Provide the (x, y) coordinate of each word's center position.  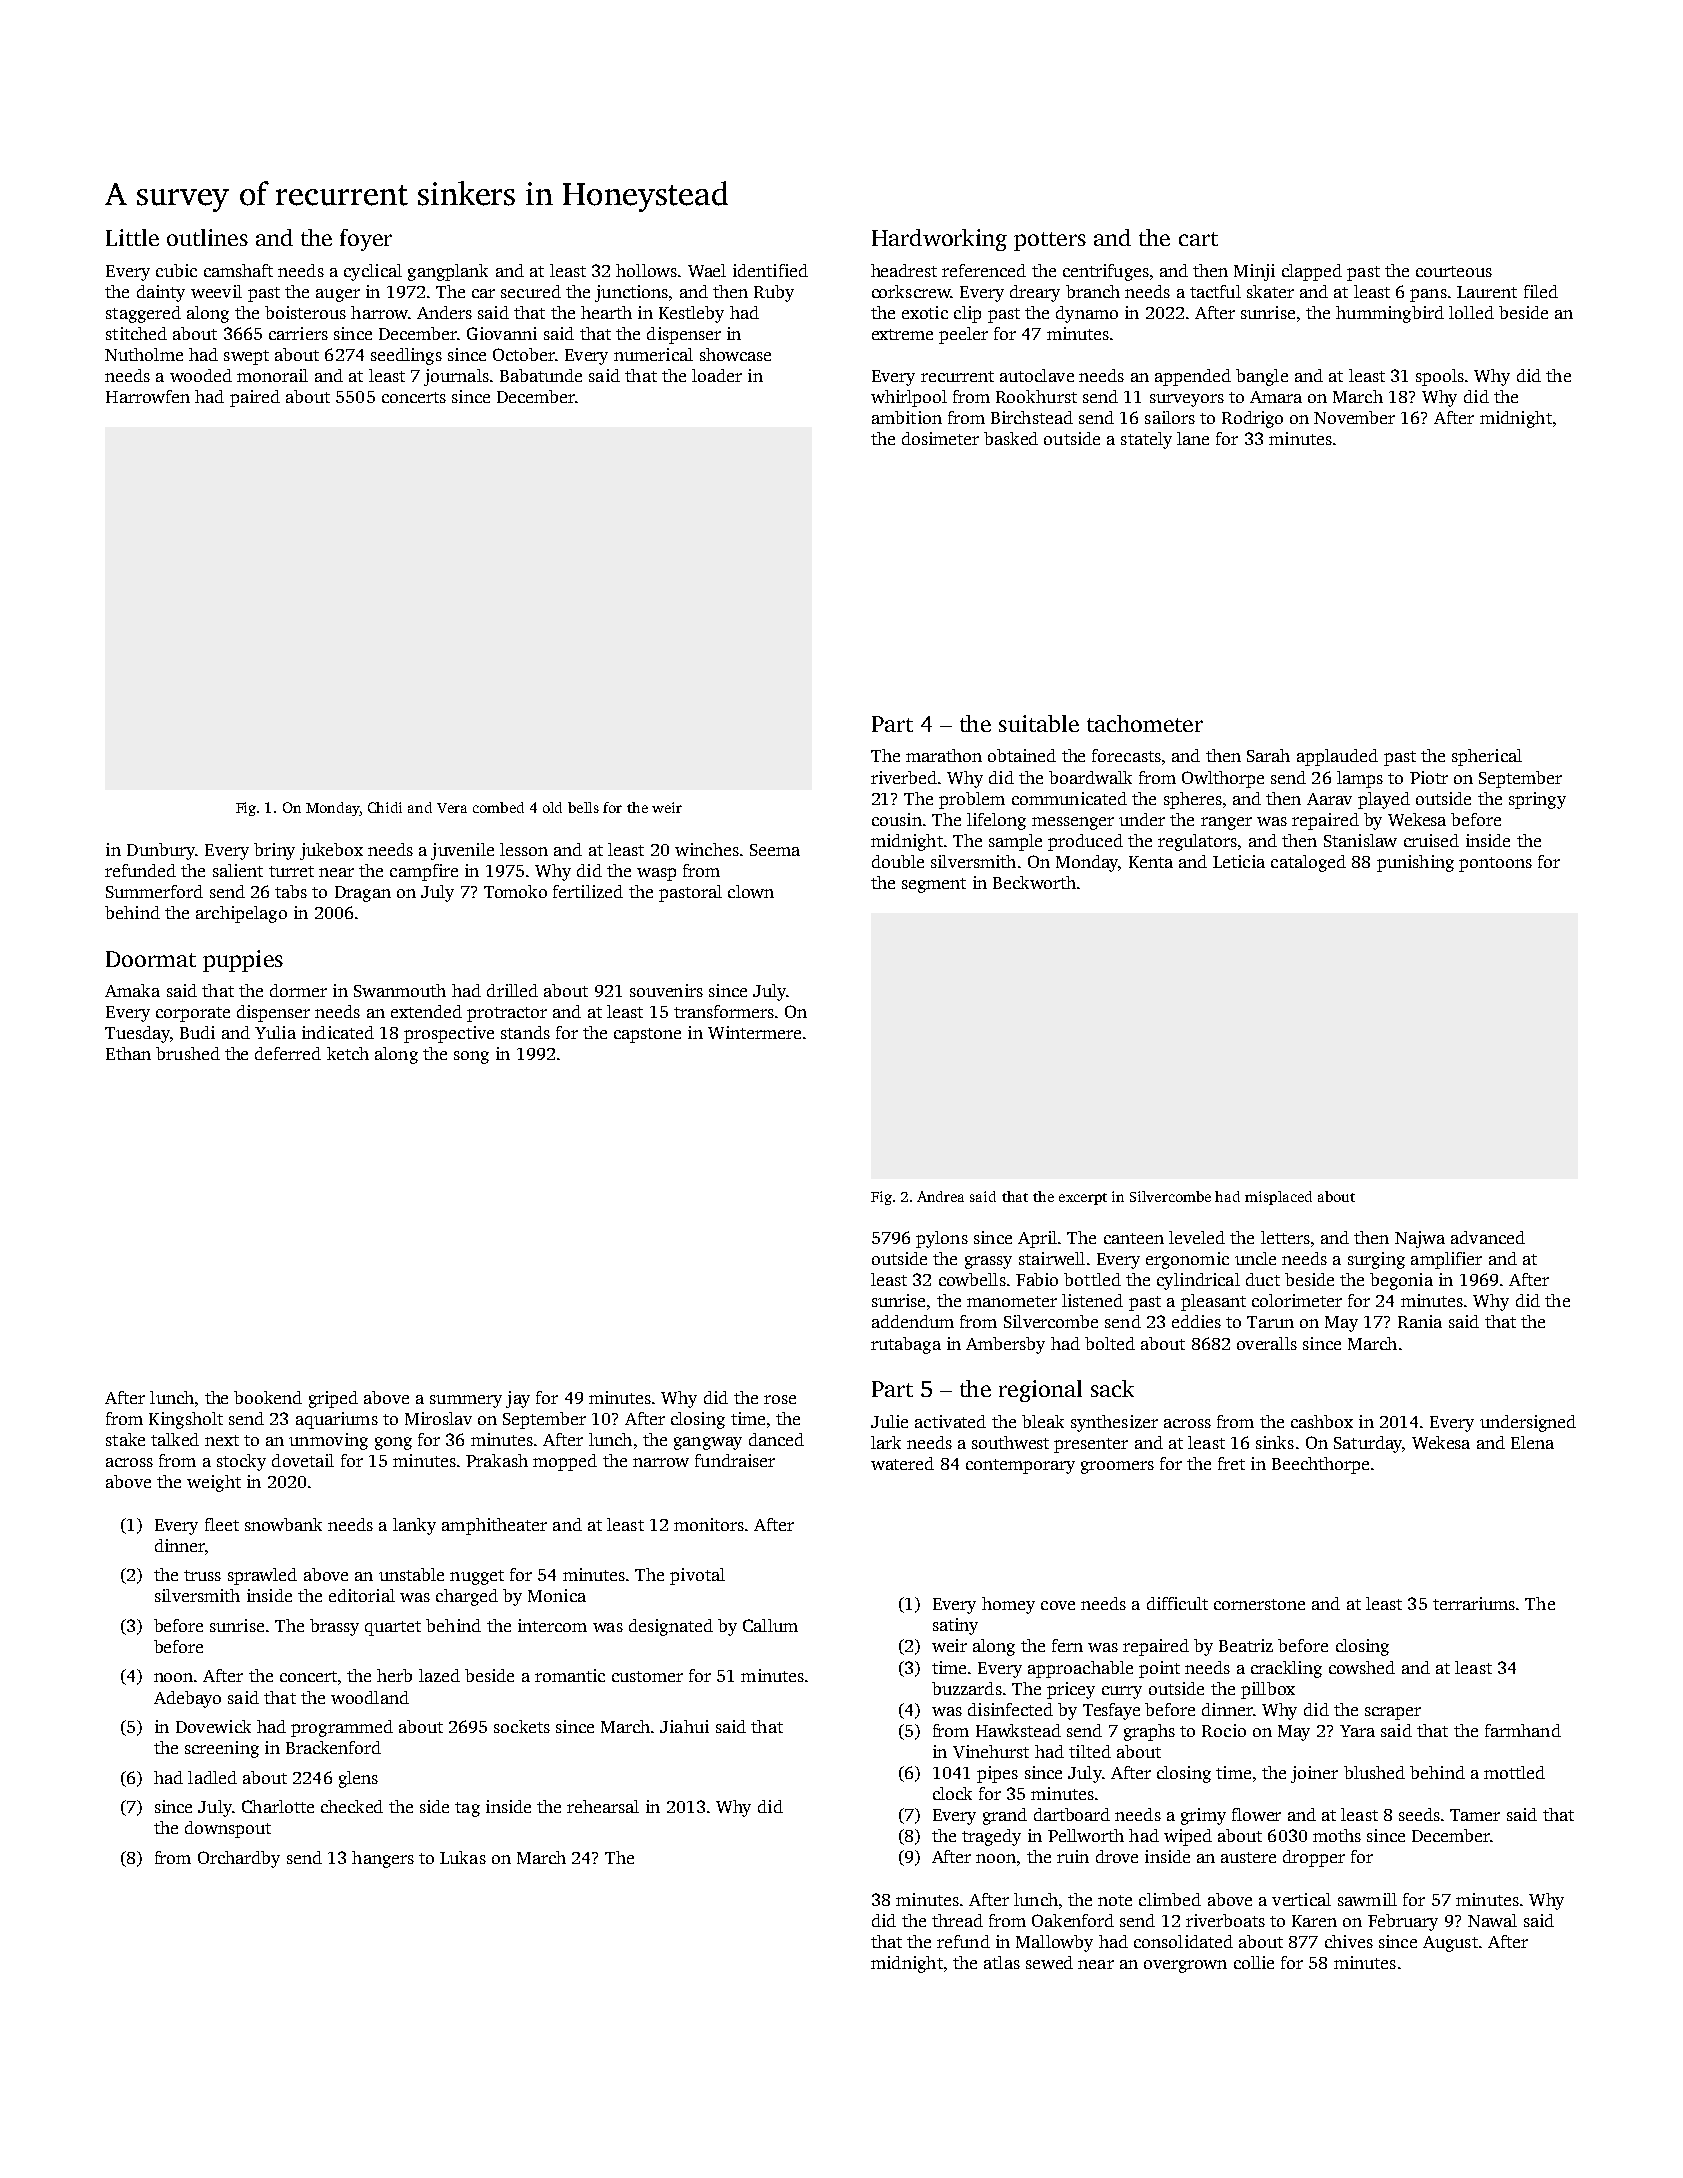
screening (222, 1749)
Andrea (940, 1196)
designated (671, 1627)
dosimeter (940, 438)
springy (1537, 800)
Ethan (128, 1053)
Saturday (1368, 1444)
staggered (143, 314)
